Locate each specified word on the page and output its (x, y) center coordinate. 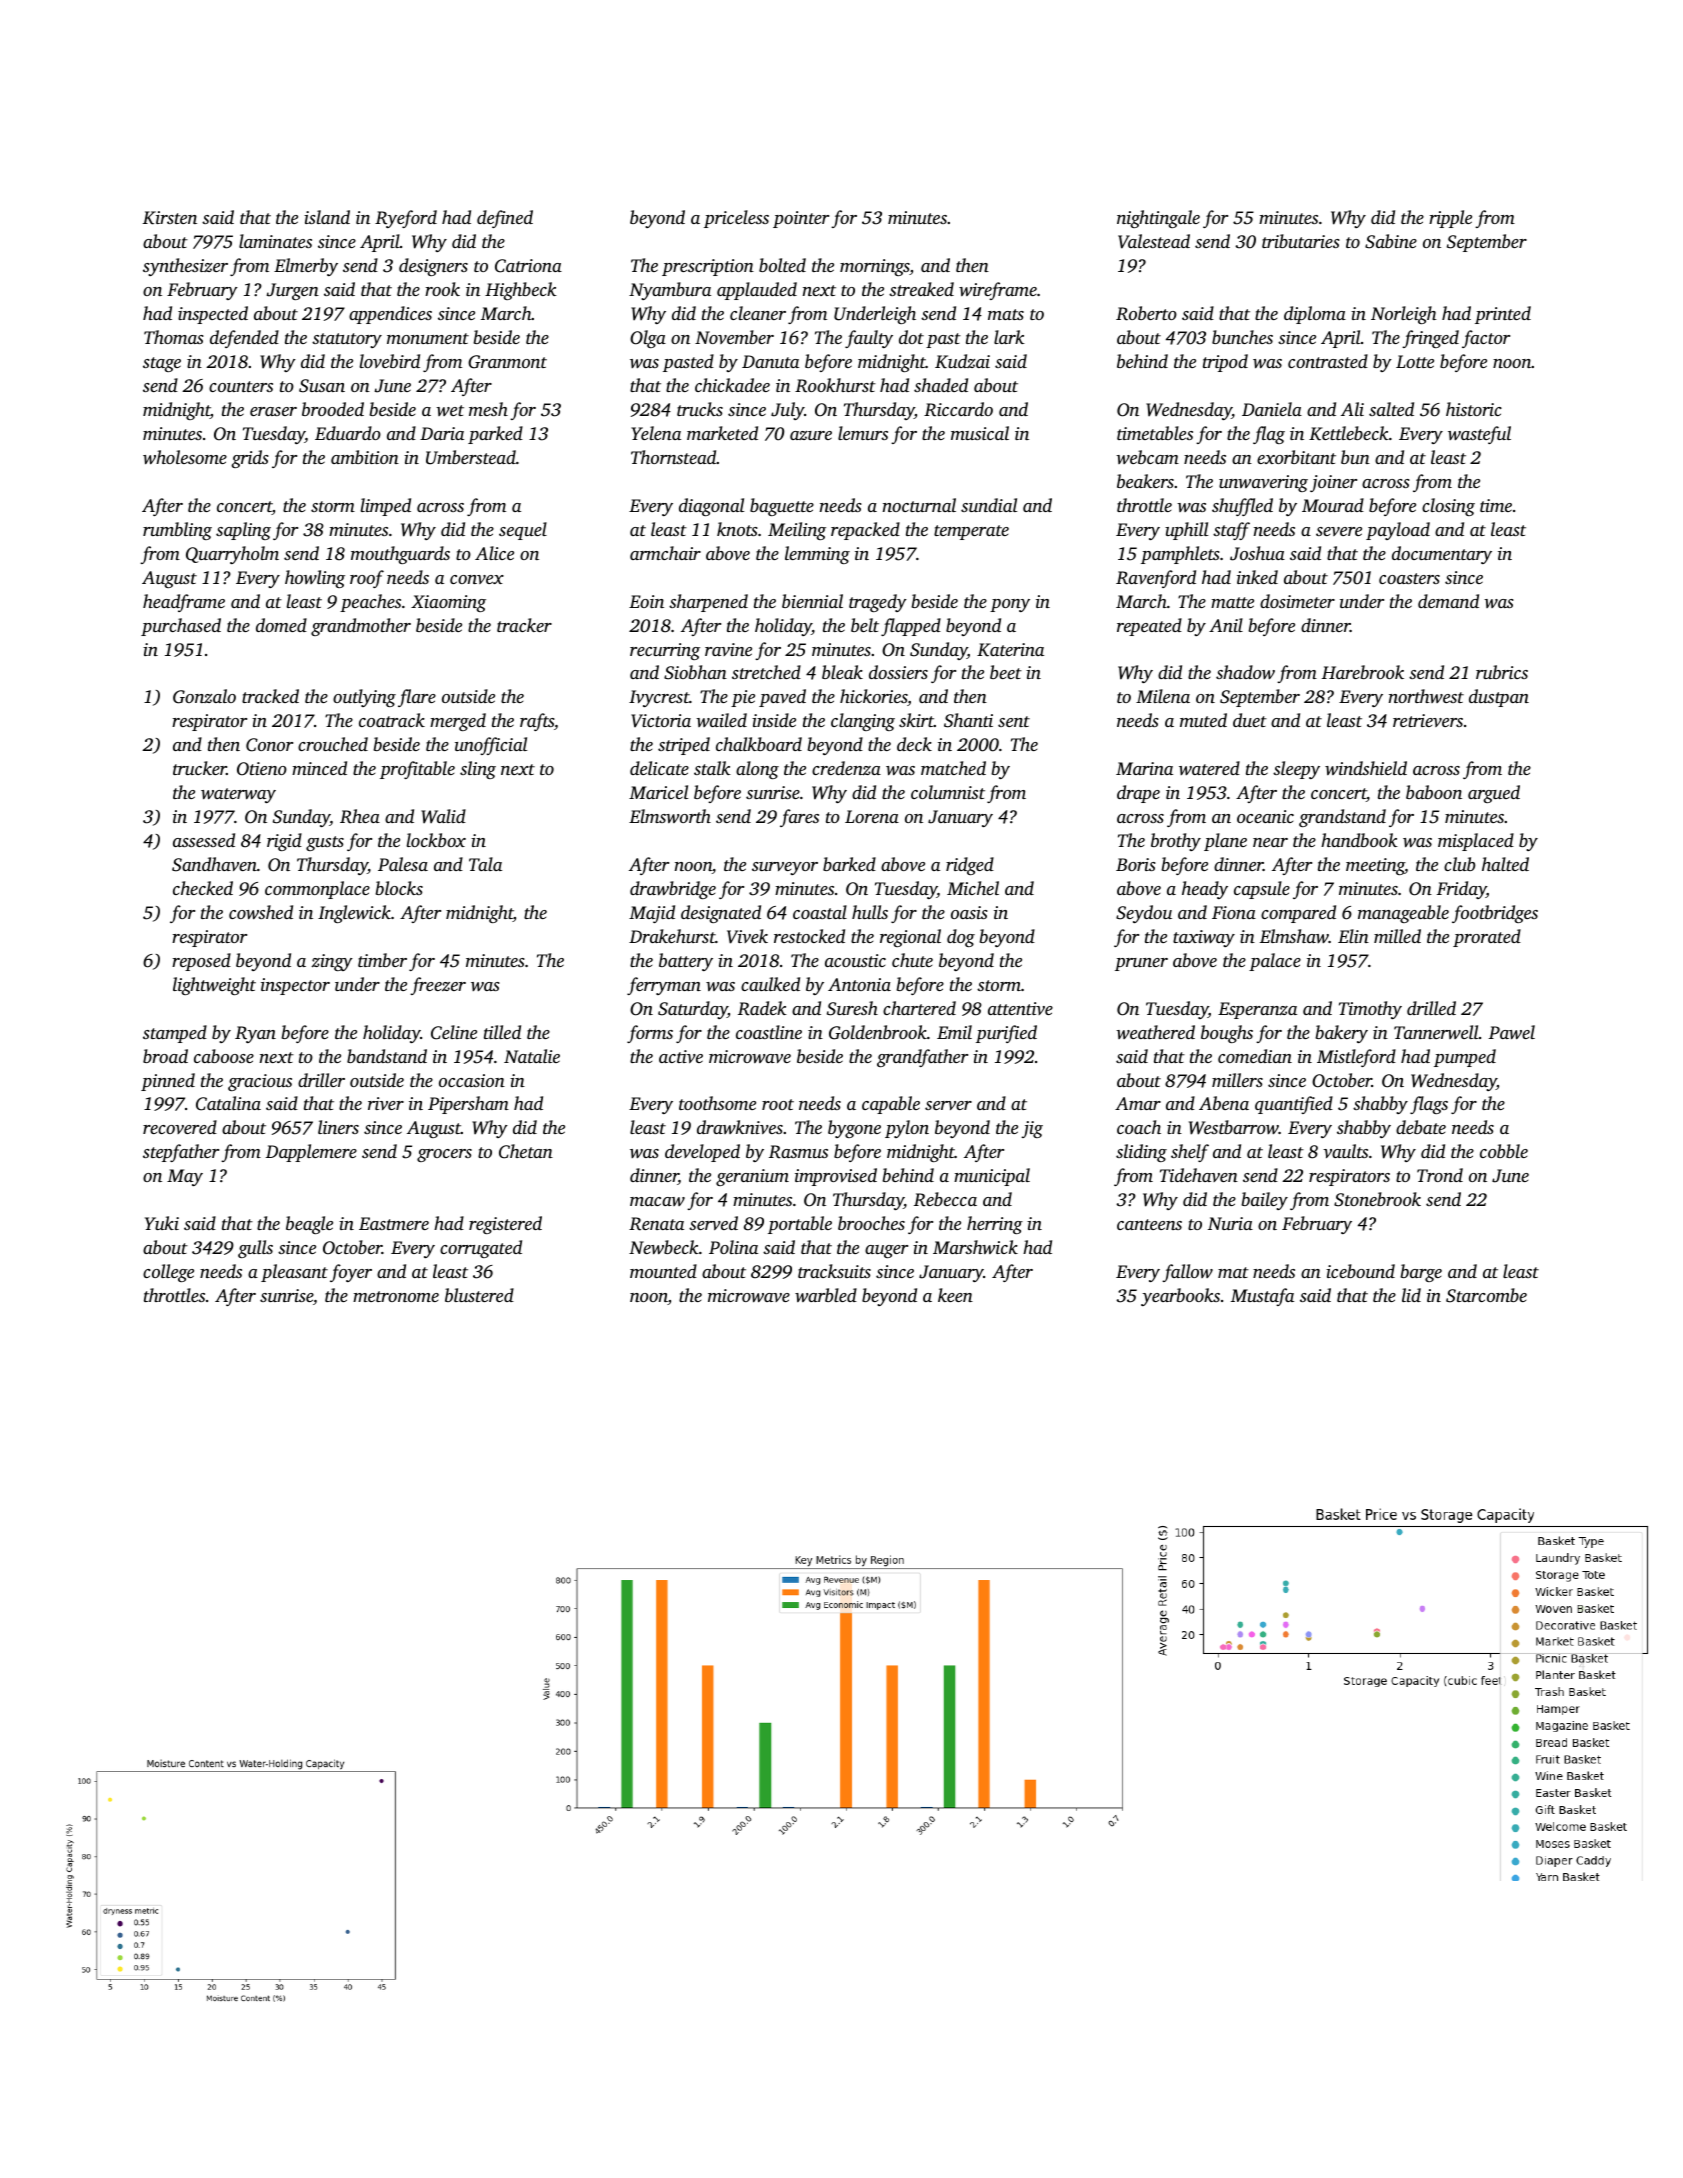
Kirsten (170, 218)
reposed (201, 962)
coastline (769, 1032)
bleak (842, 672)
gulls (255, 1249)
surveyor (785, 868)
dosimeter (1297, 601)
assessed (204, 840)
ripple (1450, 219)
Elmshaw (1294, 936)
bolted (782, 265)
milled (1397, 936)
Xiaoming (448, 603)
